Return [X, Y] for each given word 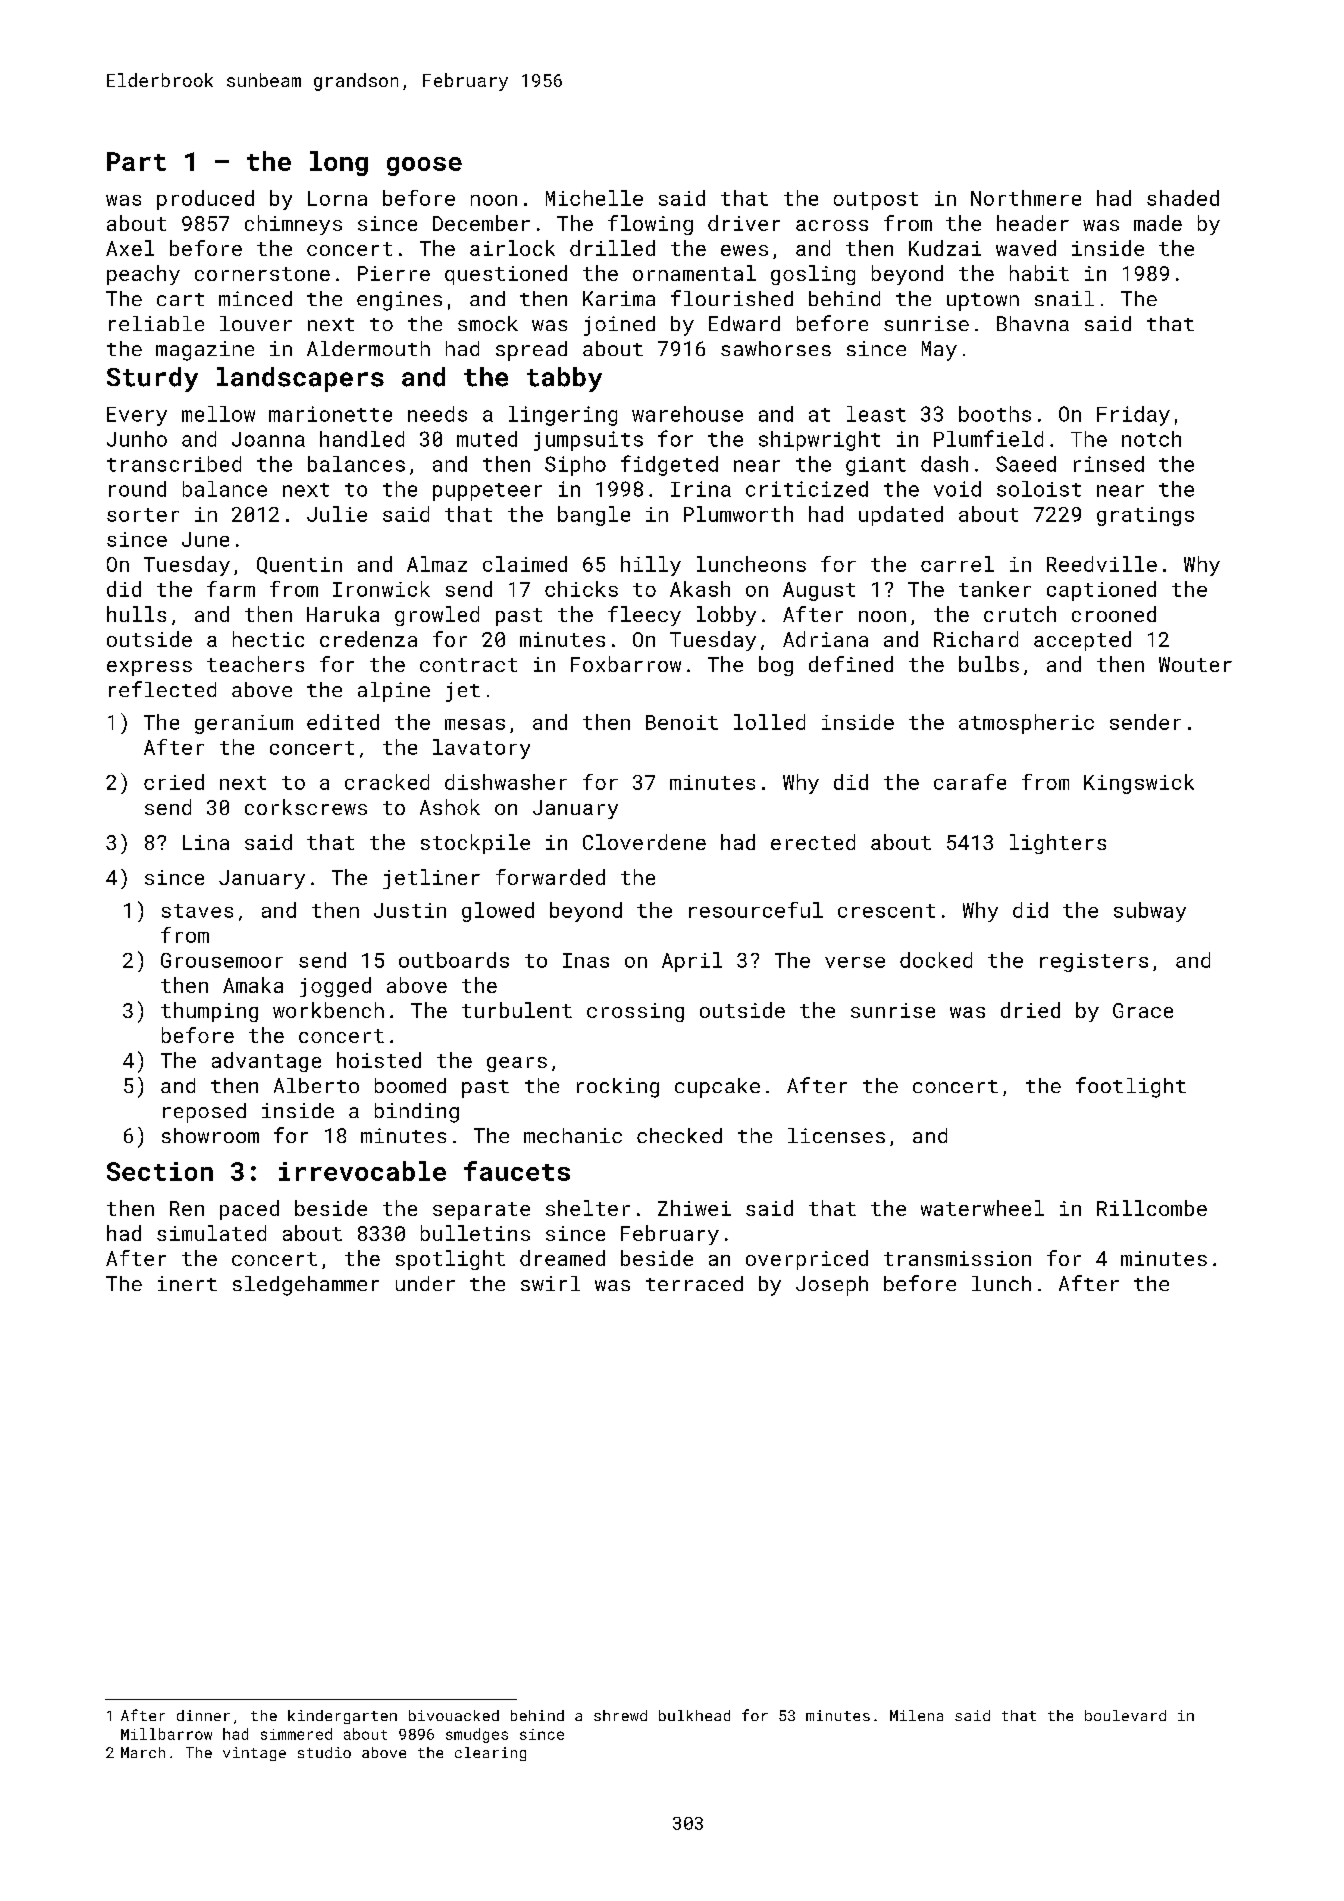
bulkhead [694, 1715]
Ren [187, 1208]
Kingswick [1139, 784]
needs [437, 414]
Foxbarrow [626, 664]
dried [1030, 1010]
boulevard [1125, 1715]
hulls [136, 614]
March [143, 1752]
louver [256, 323]
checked [679, 1135]
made [1158, 223]
